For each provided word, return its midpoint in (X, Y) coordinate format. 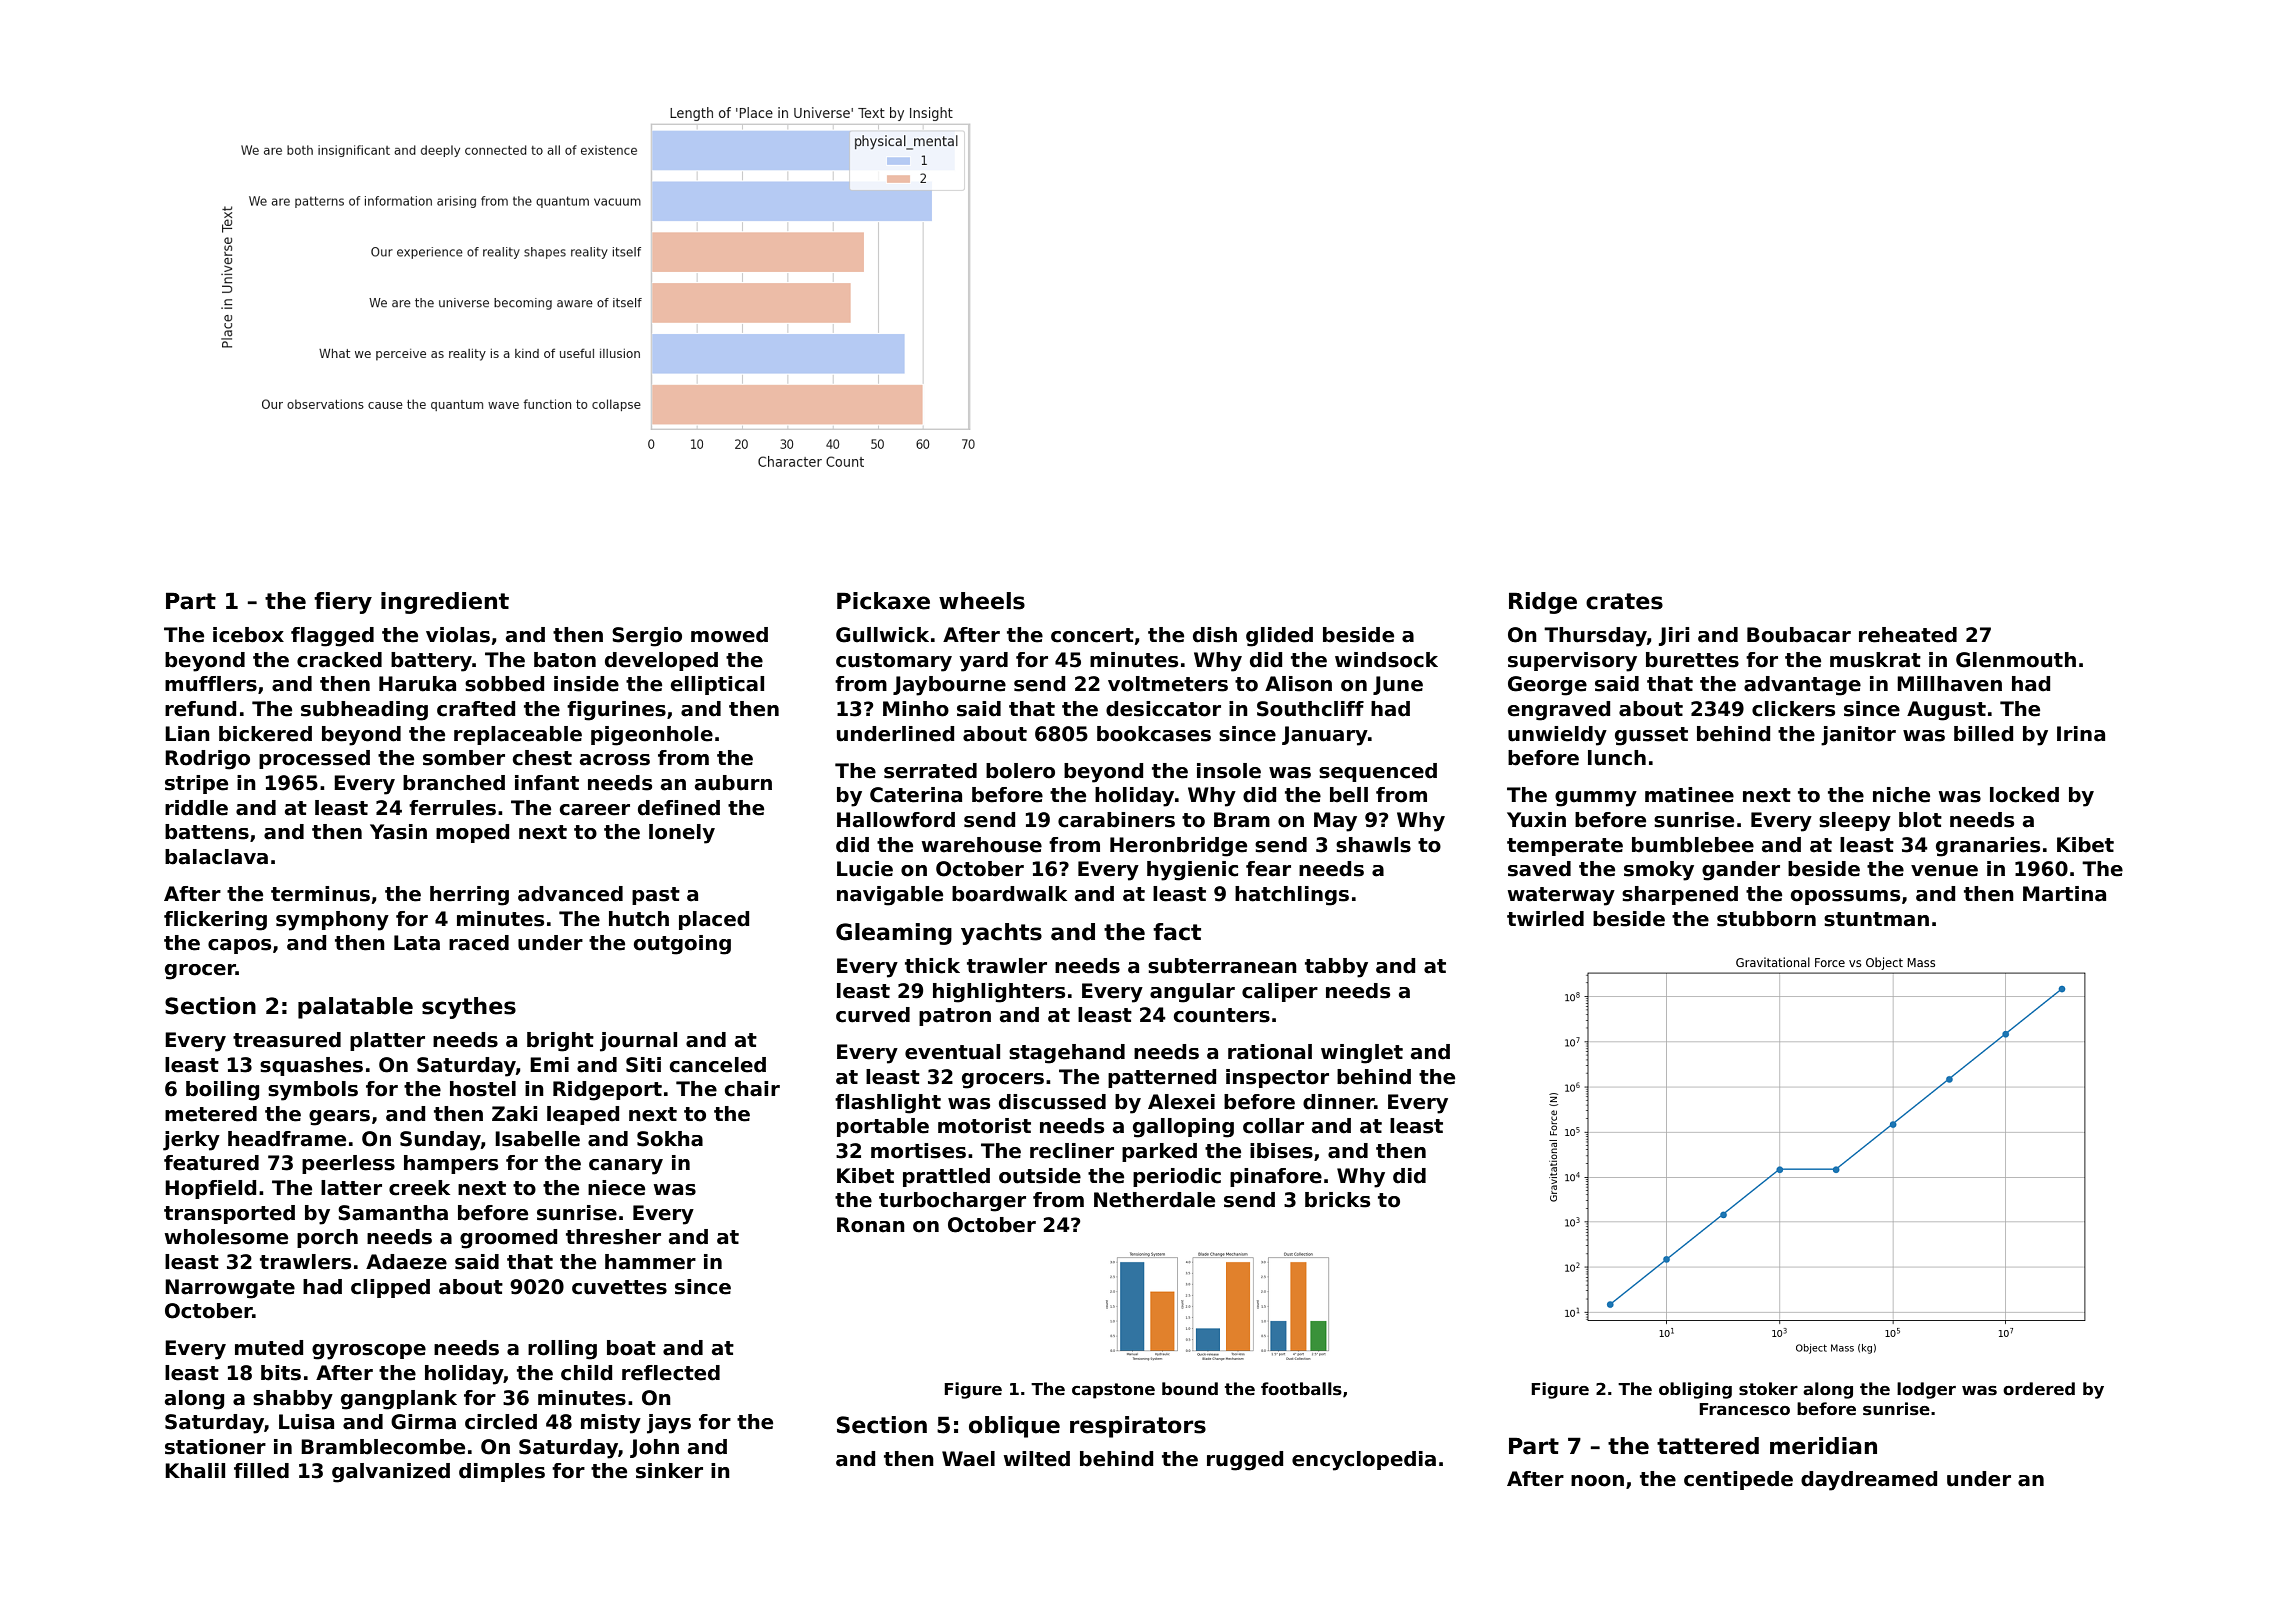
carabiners (1116, 820)
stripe (196, 784)
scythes (469, 1008)
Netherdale (1154, 1200)
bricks (1337, 1200)
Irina (2081, 734)
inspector (1277, 1078)
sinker (669, 1471)
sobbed (504, 684)
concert (1092, 635)
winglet (1362, 1054)
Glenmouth (2016, 660)
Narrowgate (230, 1289)
